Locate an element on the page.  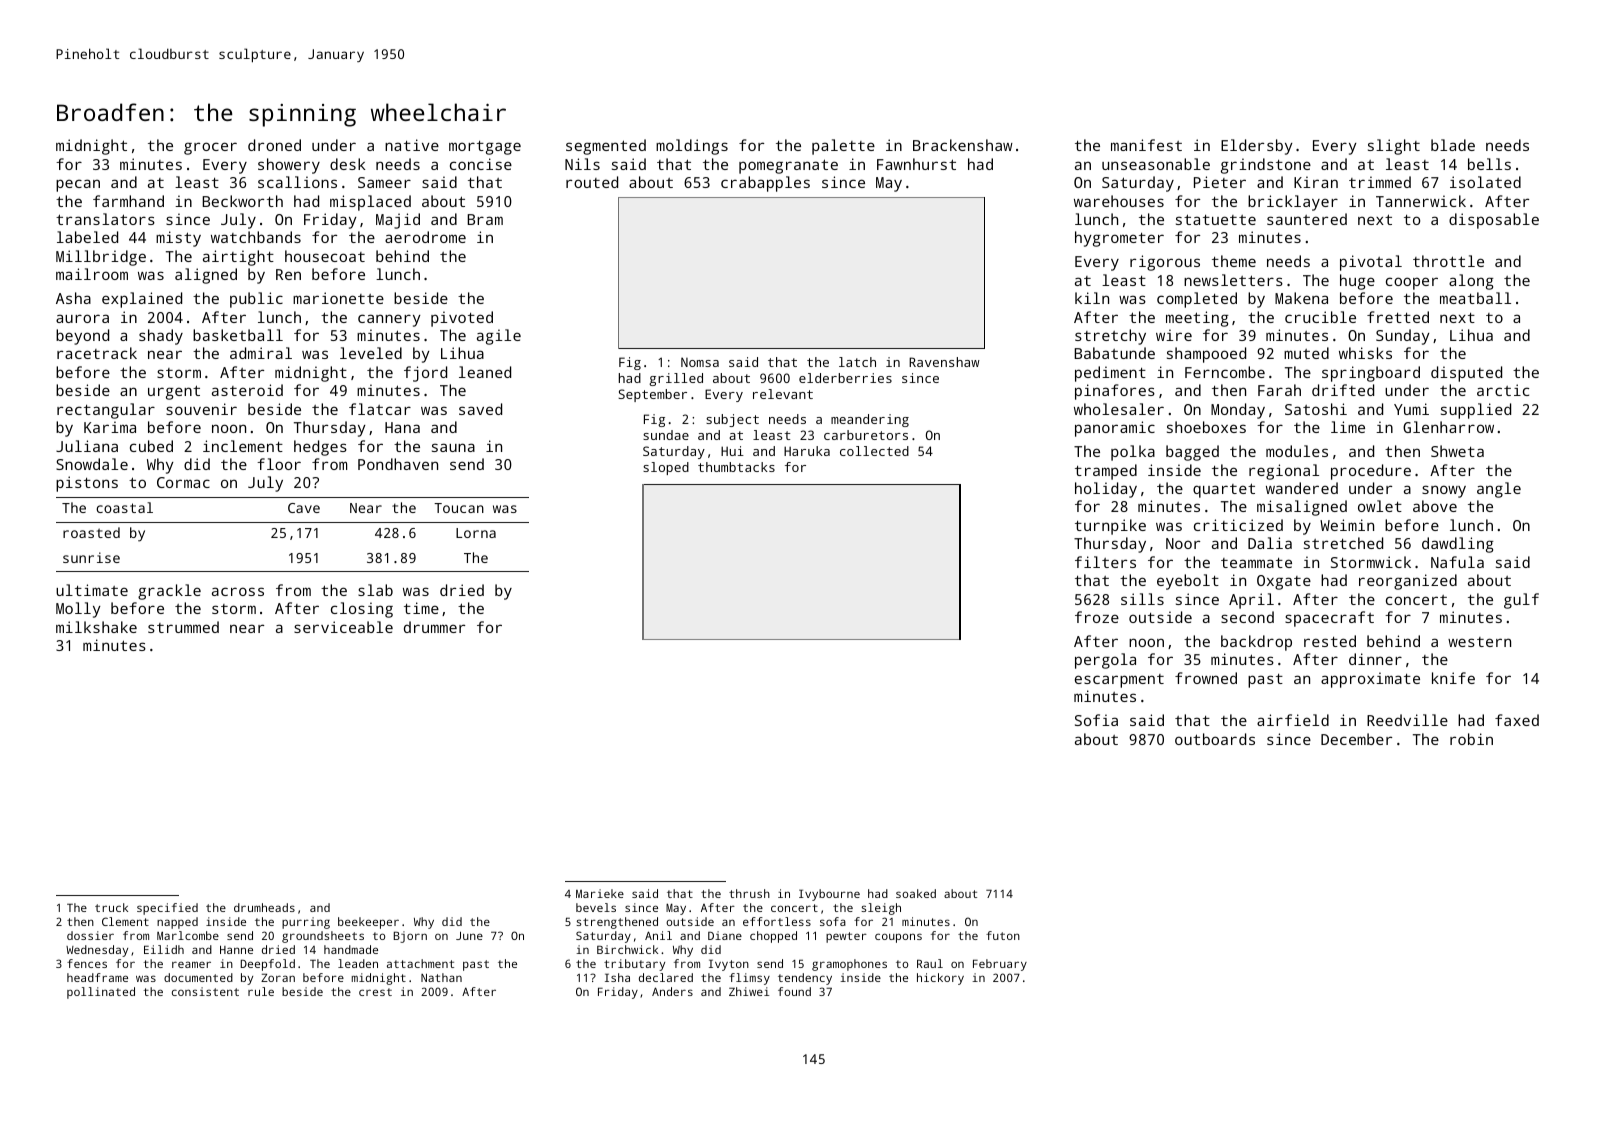
airtight is located at coordinates (238, 258).
